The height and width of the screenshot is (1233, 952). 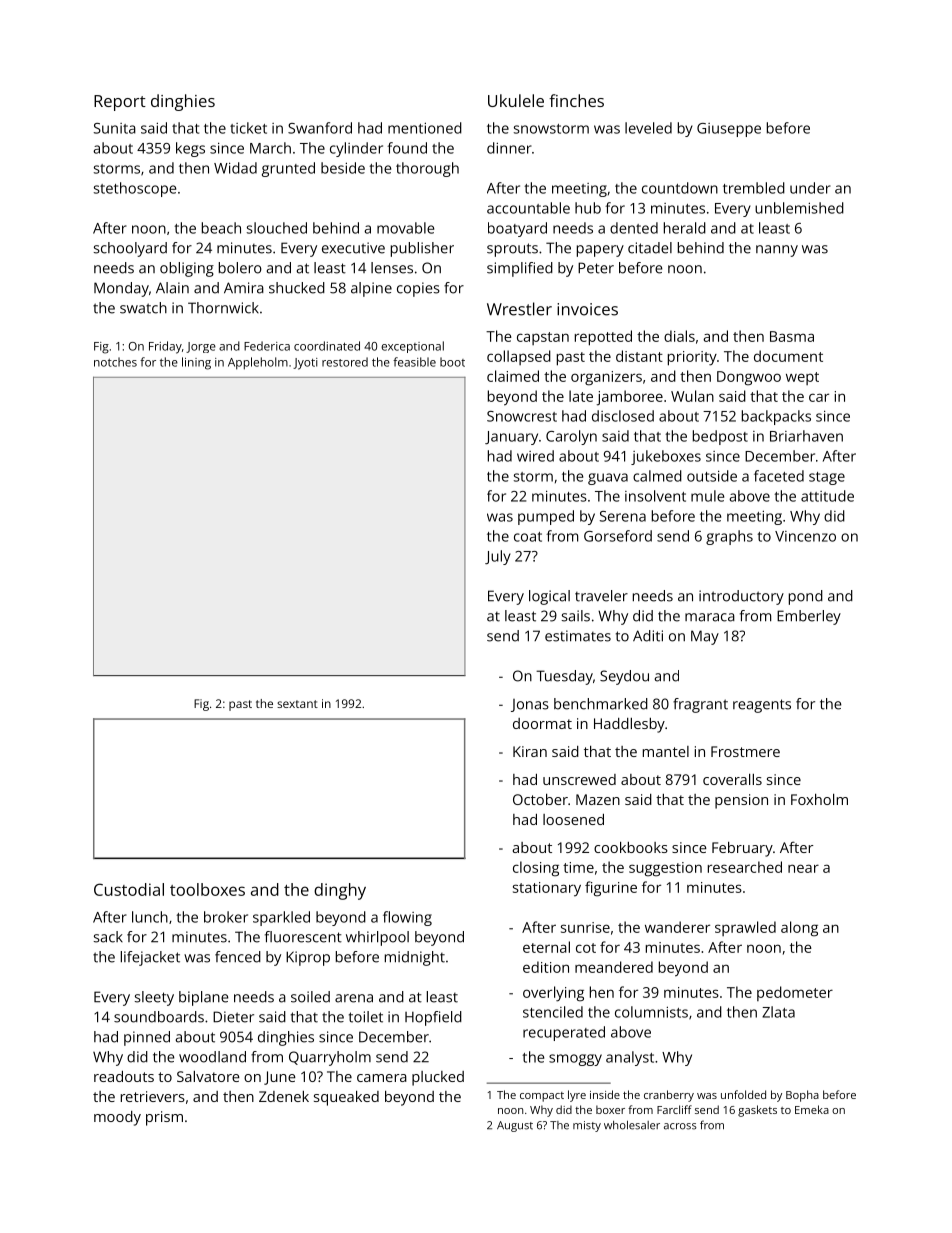 I want to click on stethoscope, so click(x=135, y=189).
